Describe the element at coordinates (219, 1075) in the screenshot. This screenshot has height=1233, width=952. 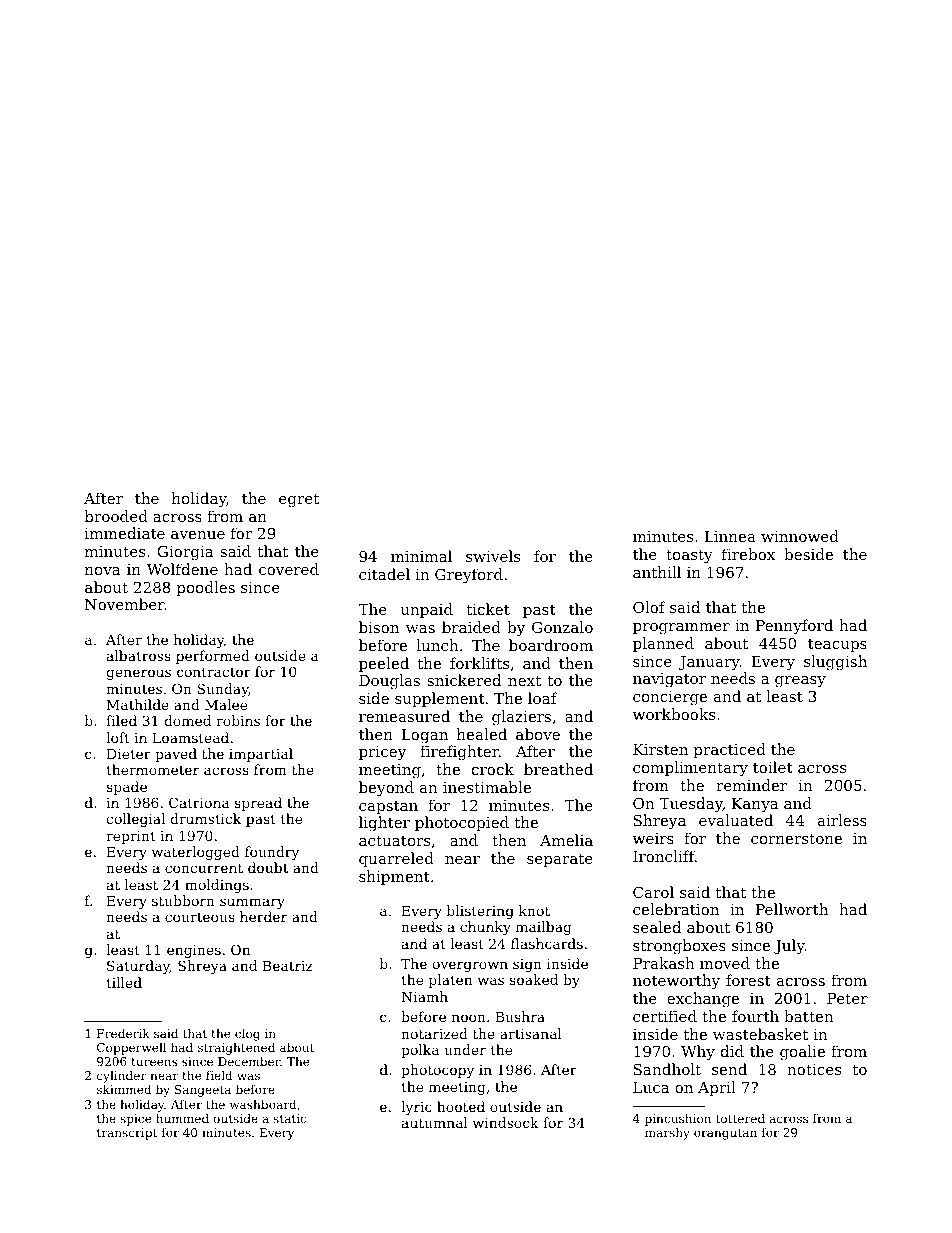
I see `field` at that location.
